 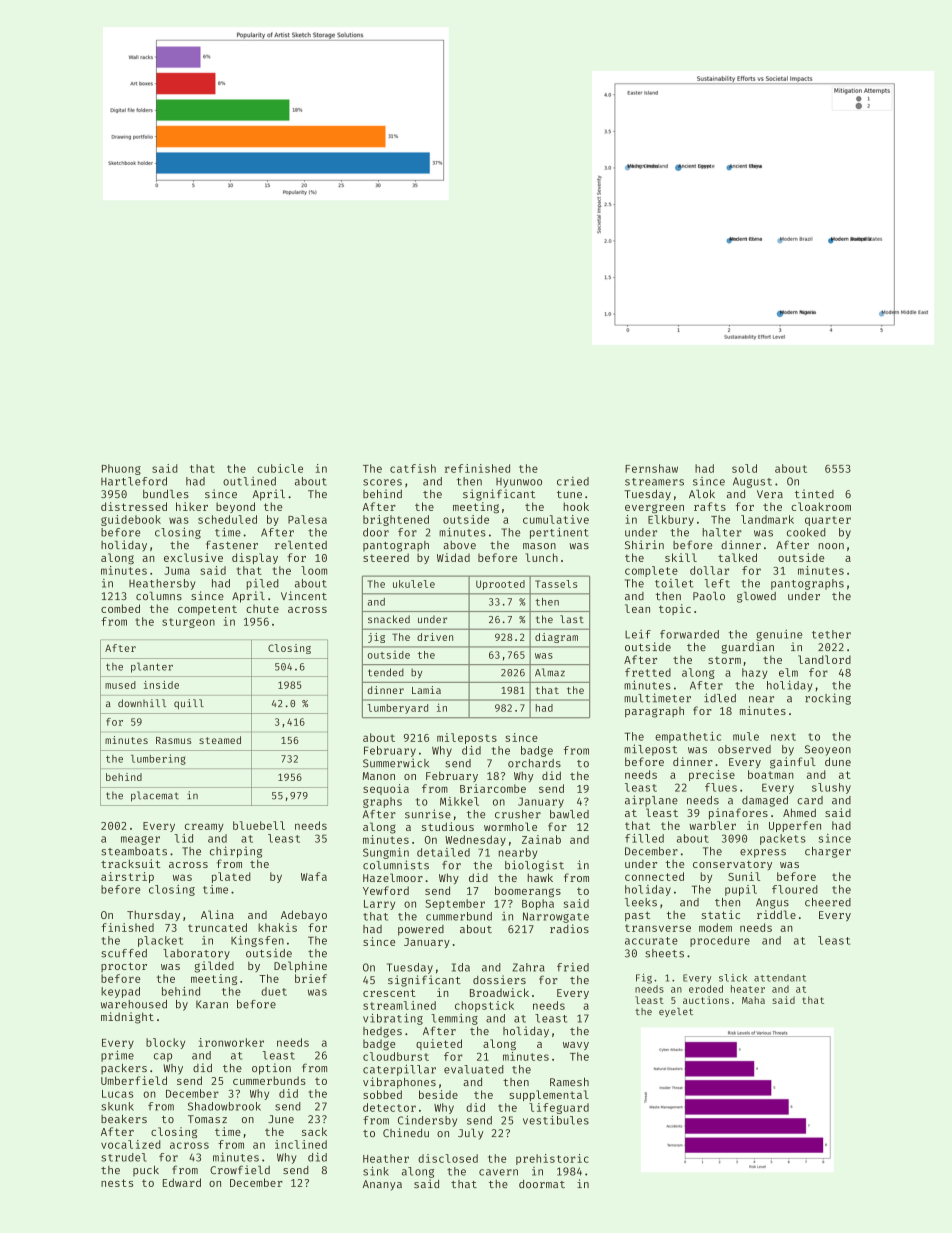 I want to click on sold, so click(x=744, y=468).
